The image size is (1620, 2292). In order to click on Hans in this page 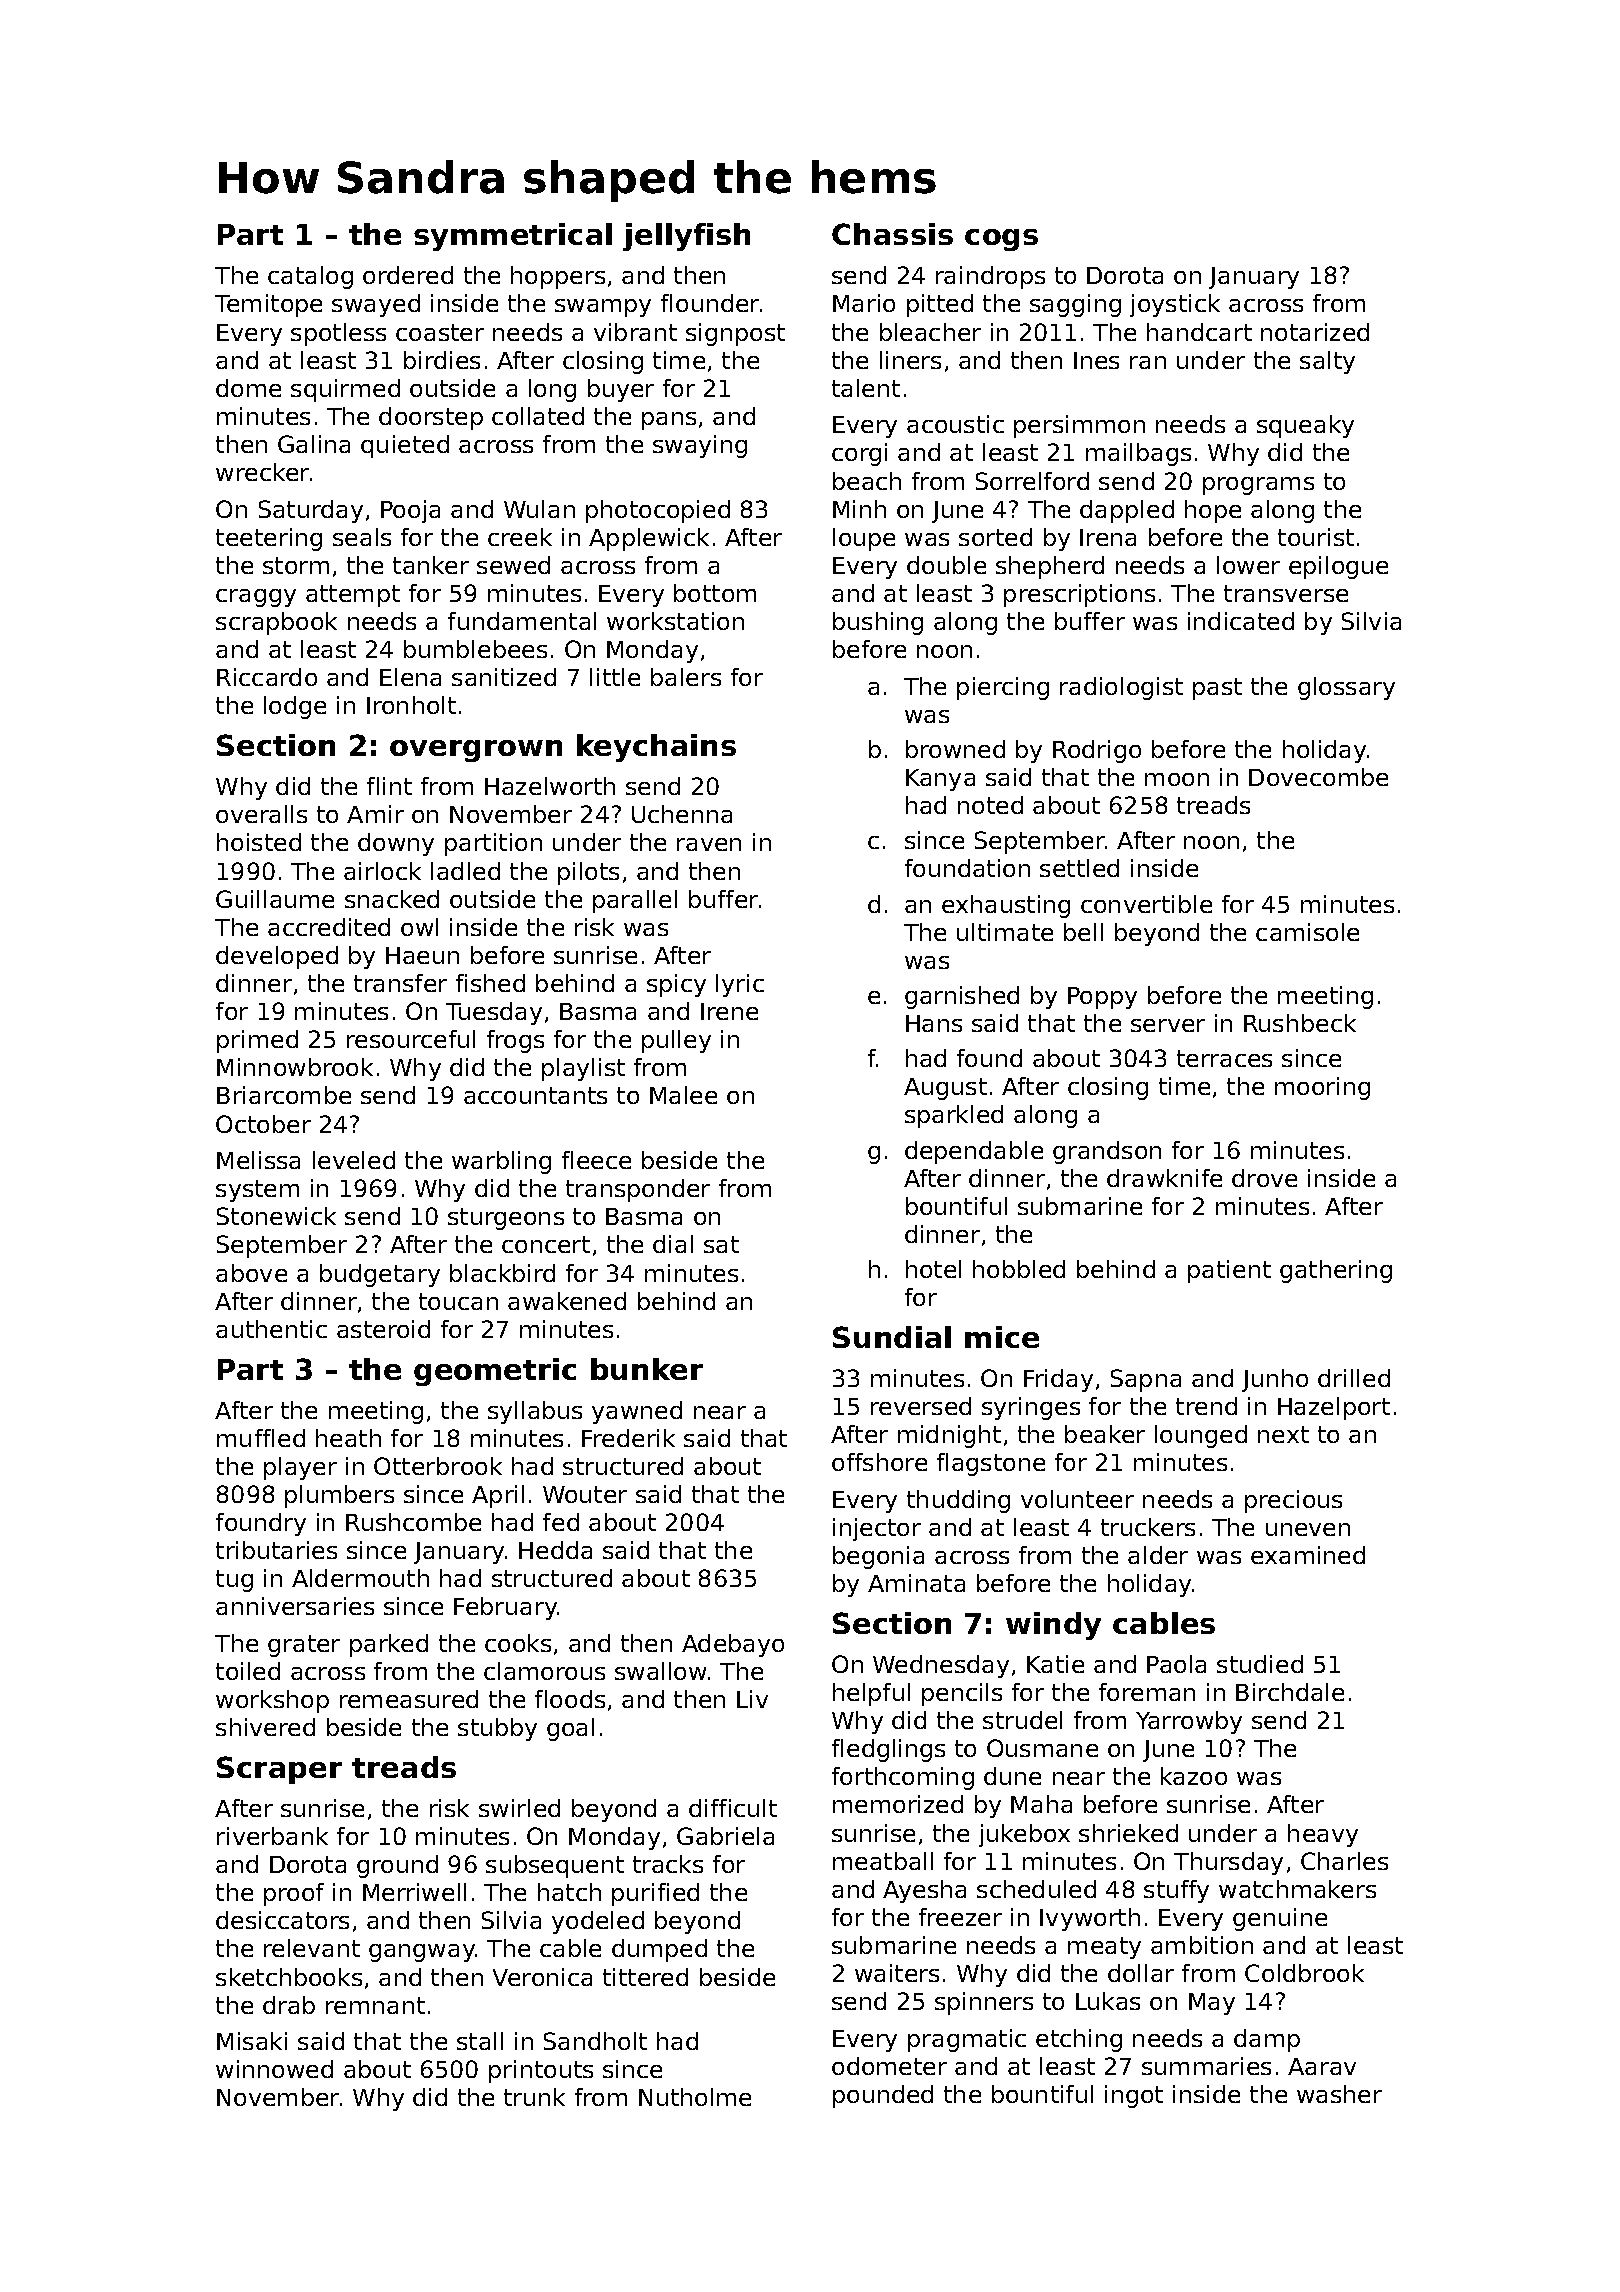, I will do `click(934, 1023)`.
